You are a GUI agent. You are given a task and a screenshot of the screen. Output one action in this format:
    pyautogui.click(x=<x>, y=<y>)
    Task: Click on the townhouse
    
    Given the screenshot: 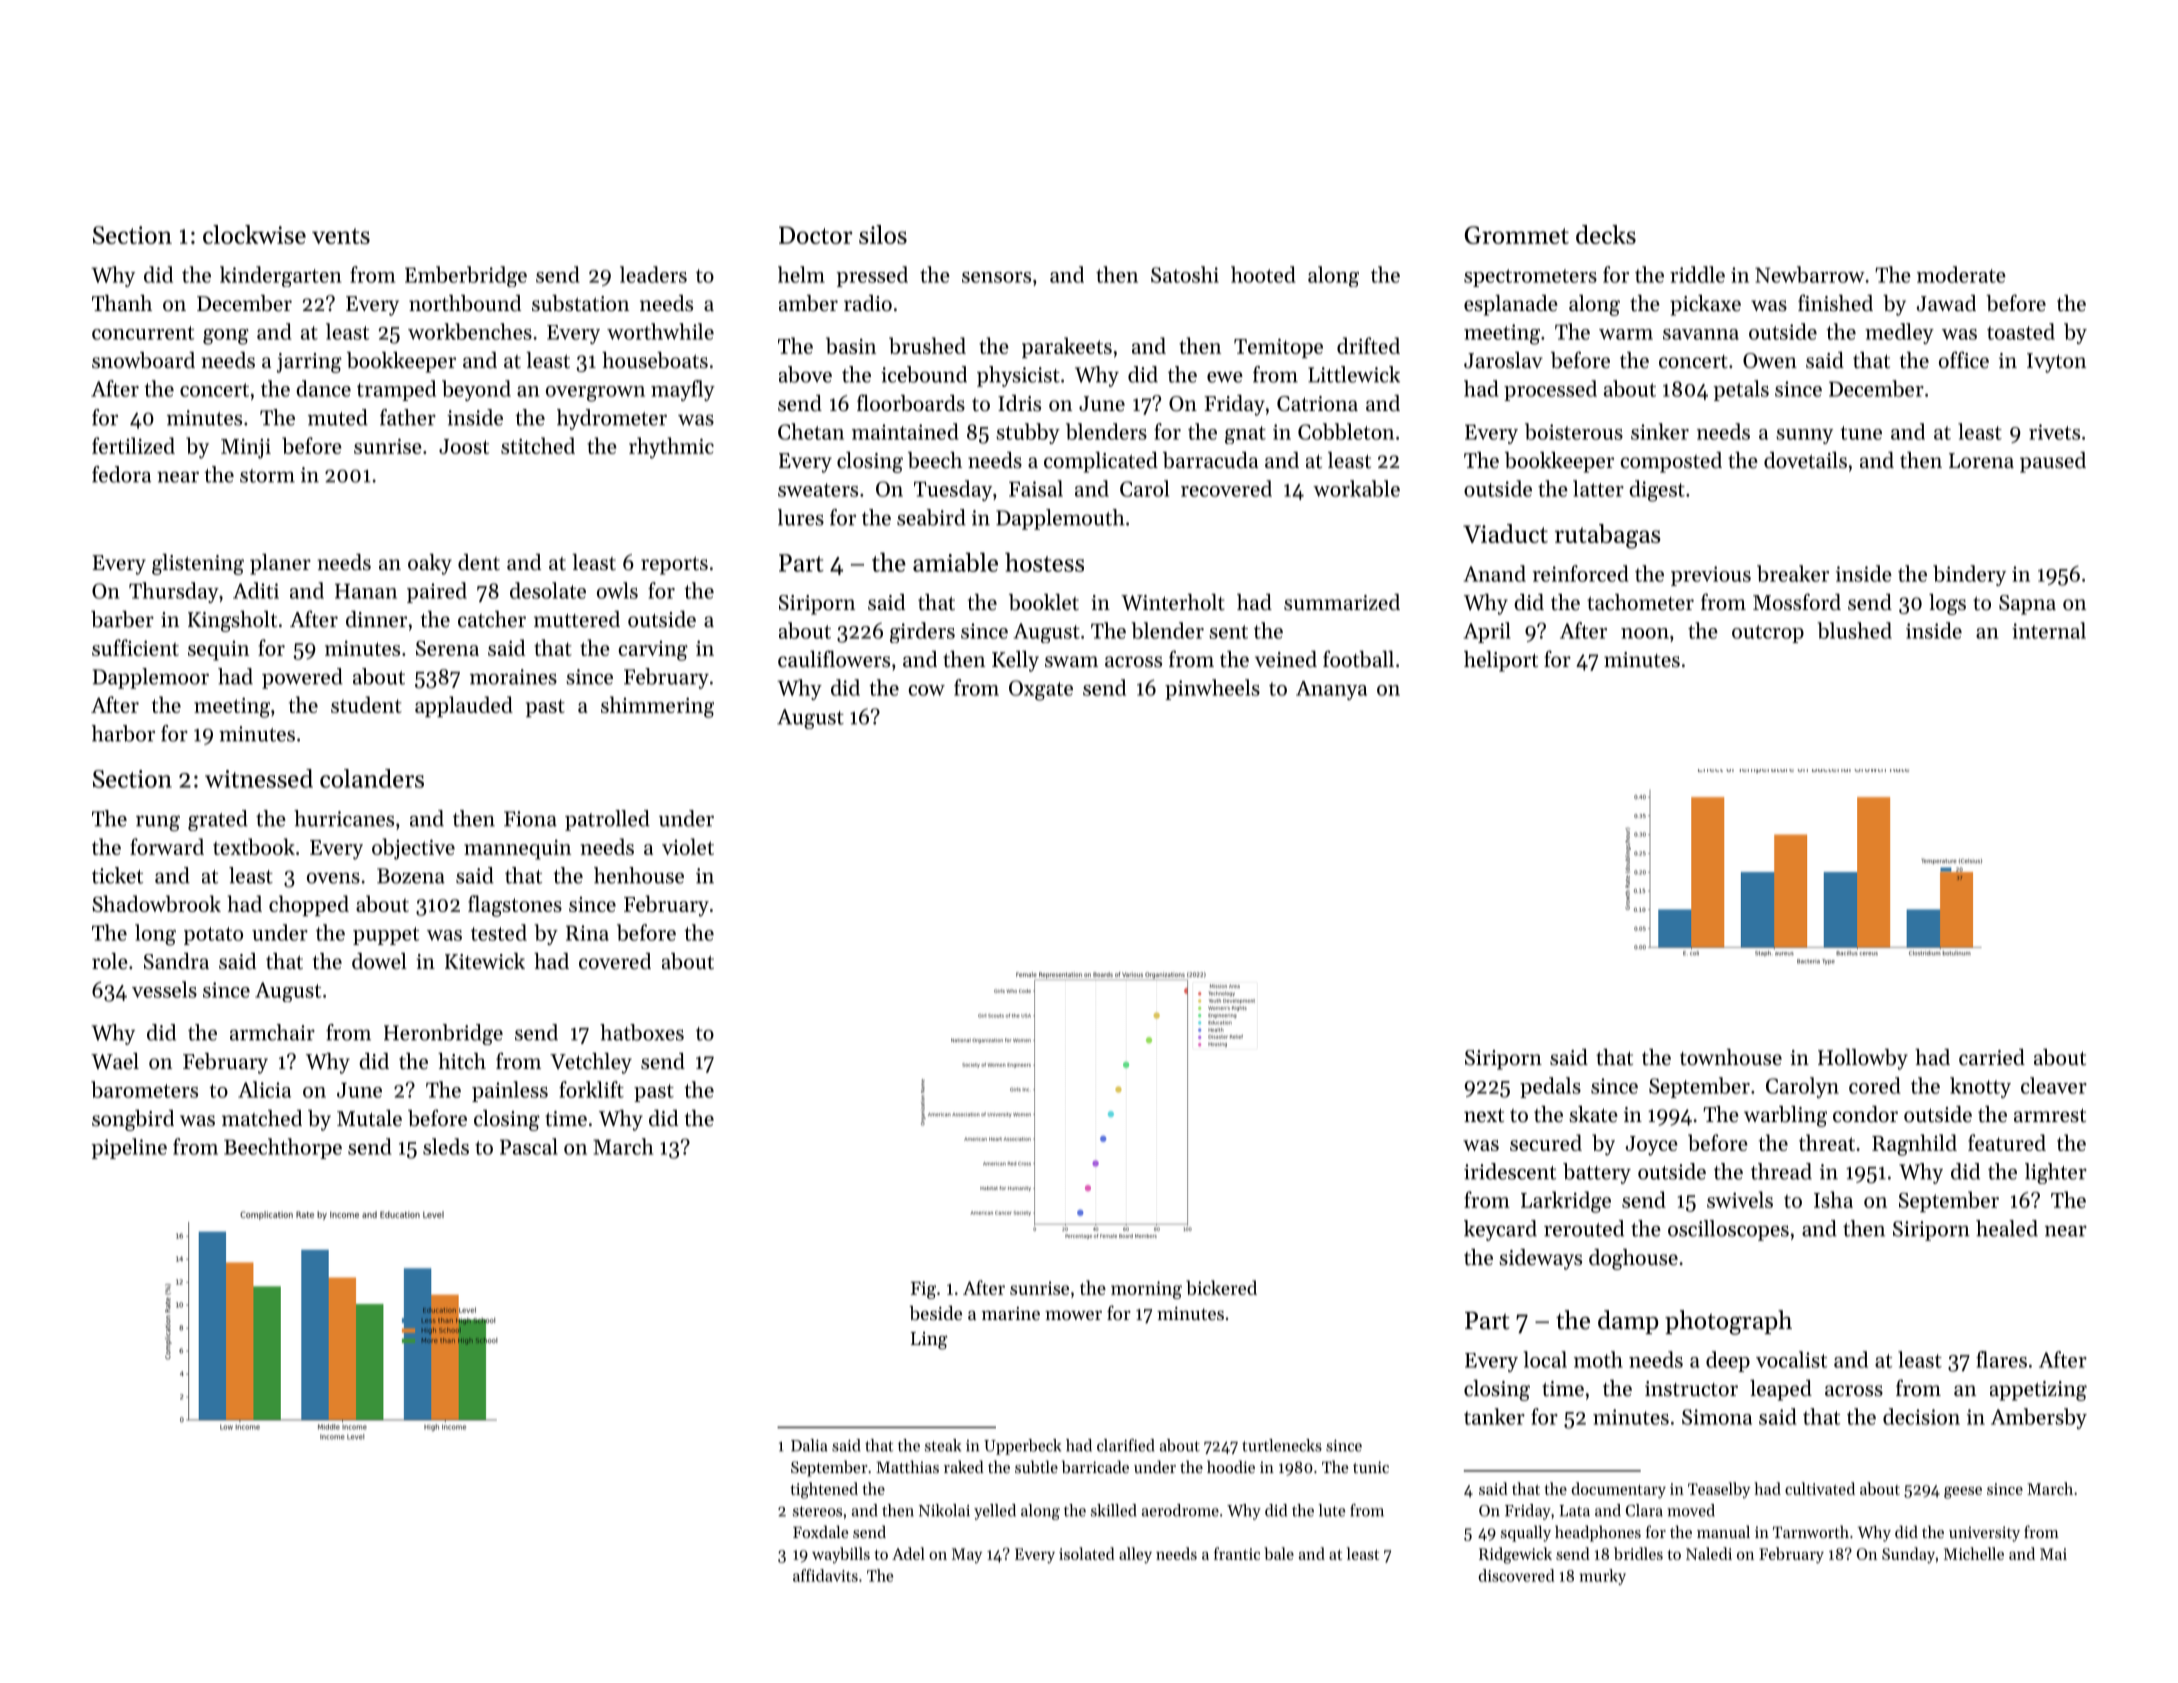 What is the action you would take?
    pyautogui.click(x=1731, y=1057)
